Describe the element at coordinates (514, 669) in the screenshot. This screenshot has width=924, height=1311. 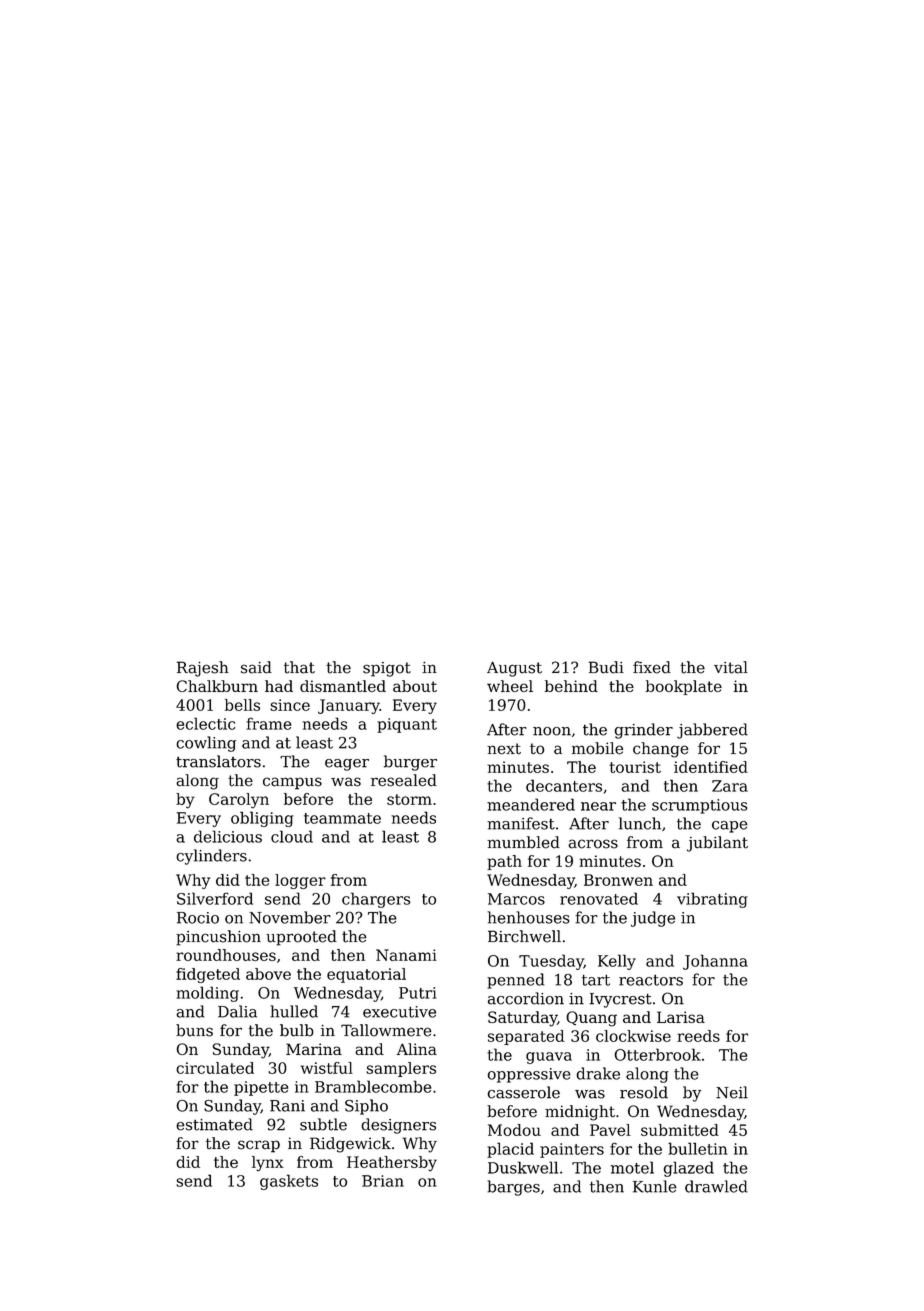
I see `August` at that location.
